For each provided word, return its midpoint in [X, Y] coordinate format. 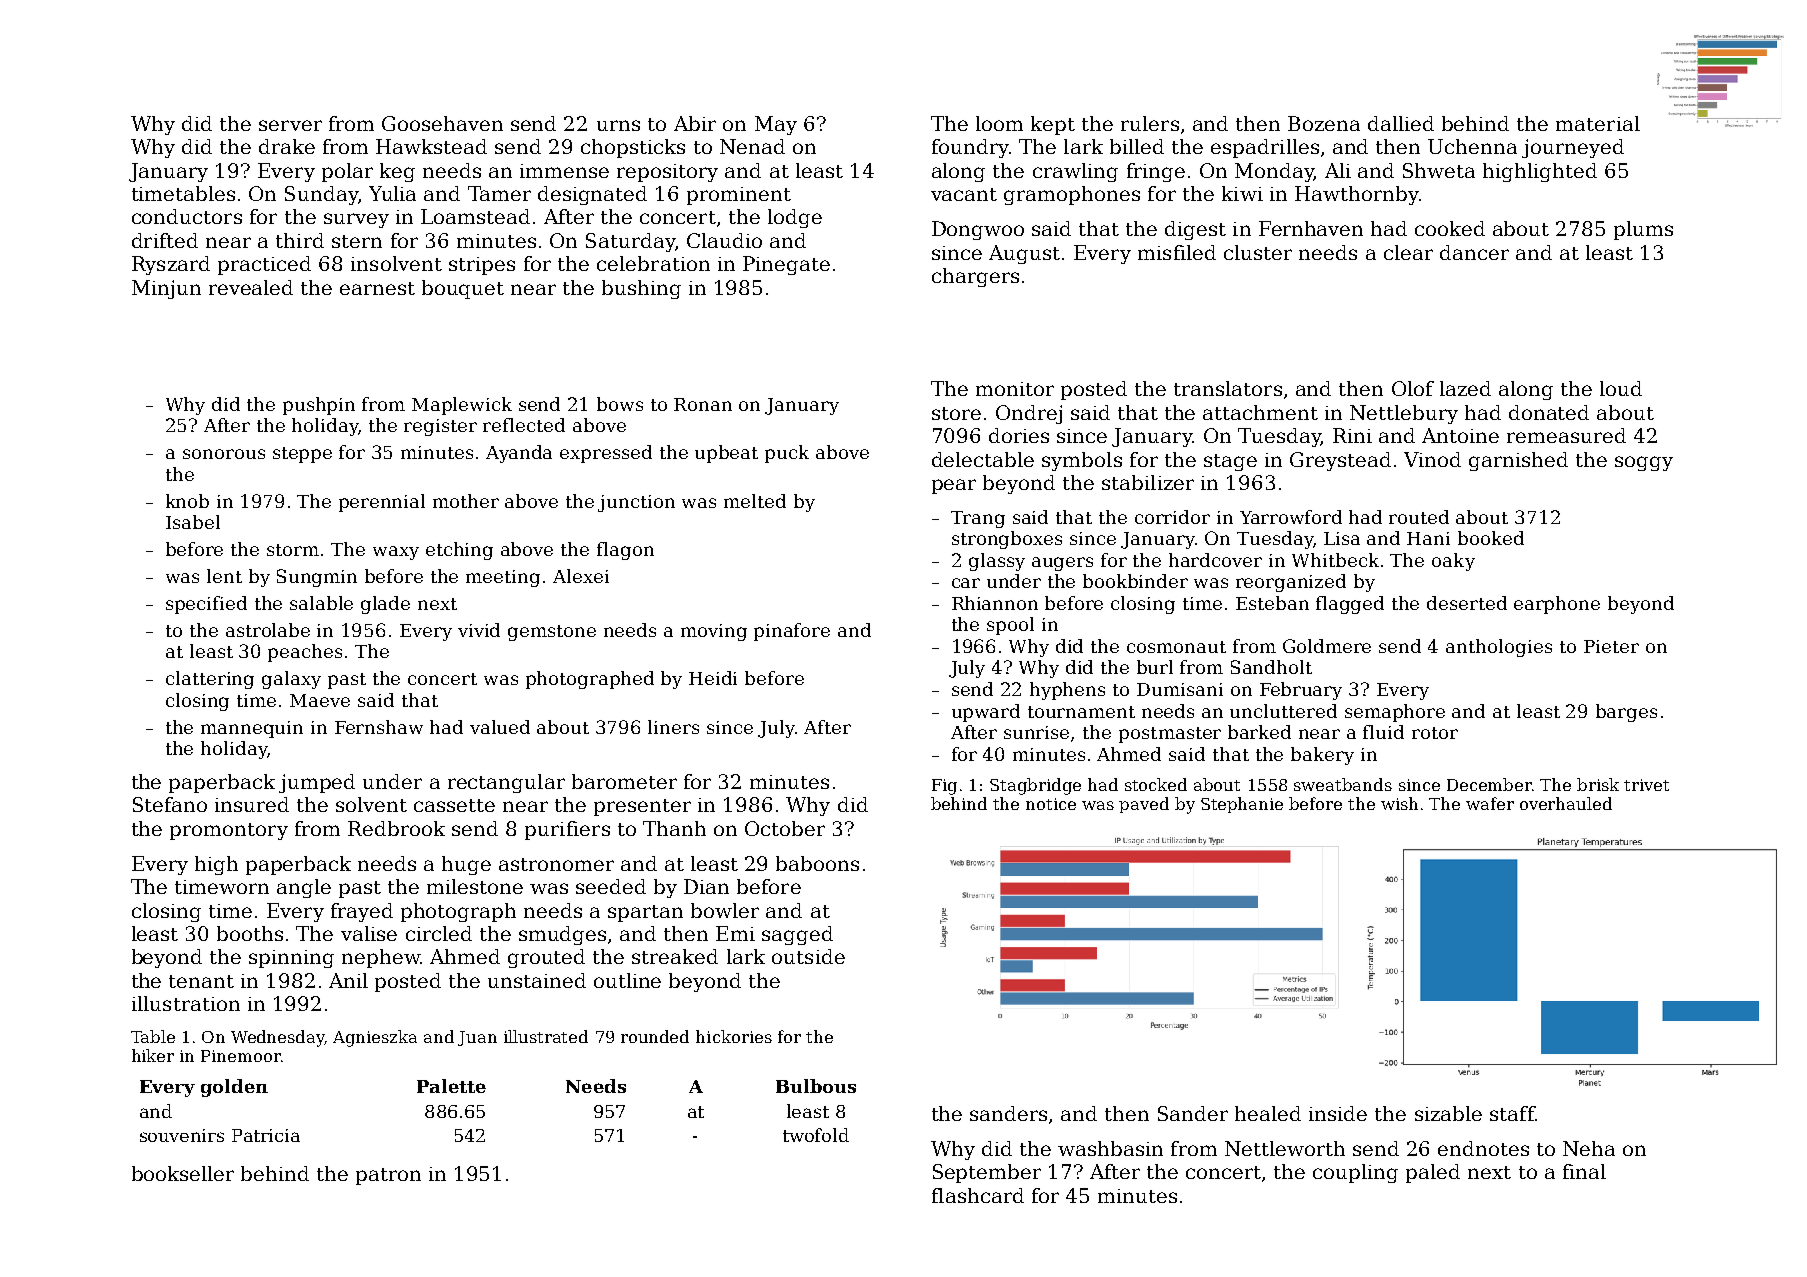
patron [388, 1176]
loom [999, 123]
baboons [817, 863]
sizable [1448, 1113]
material [1598, 123]
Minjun [166, 289]
